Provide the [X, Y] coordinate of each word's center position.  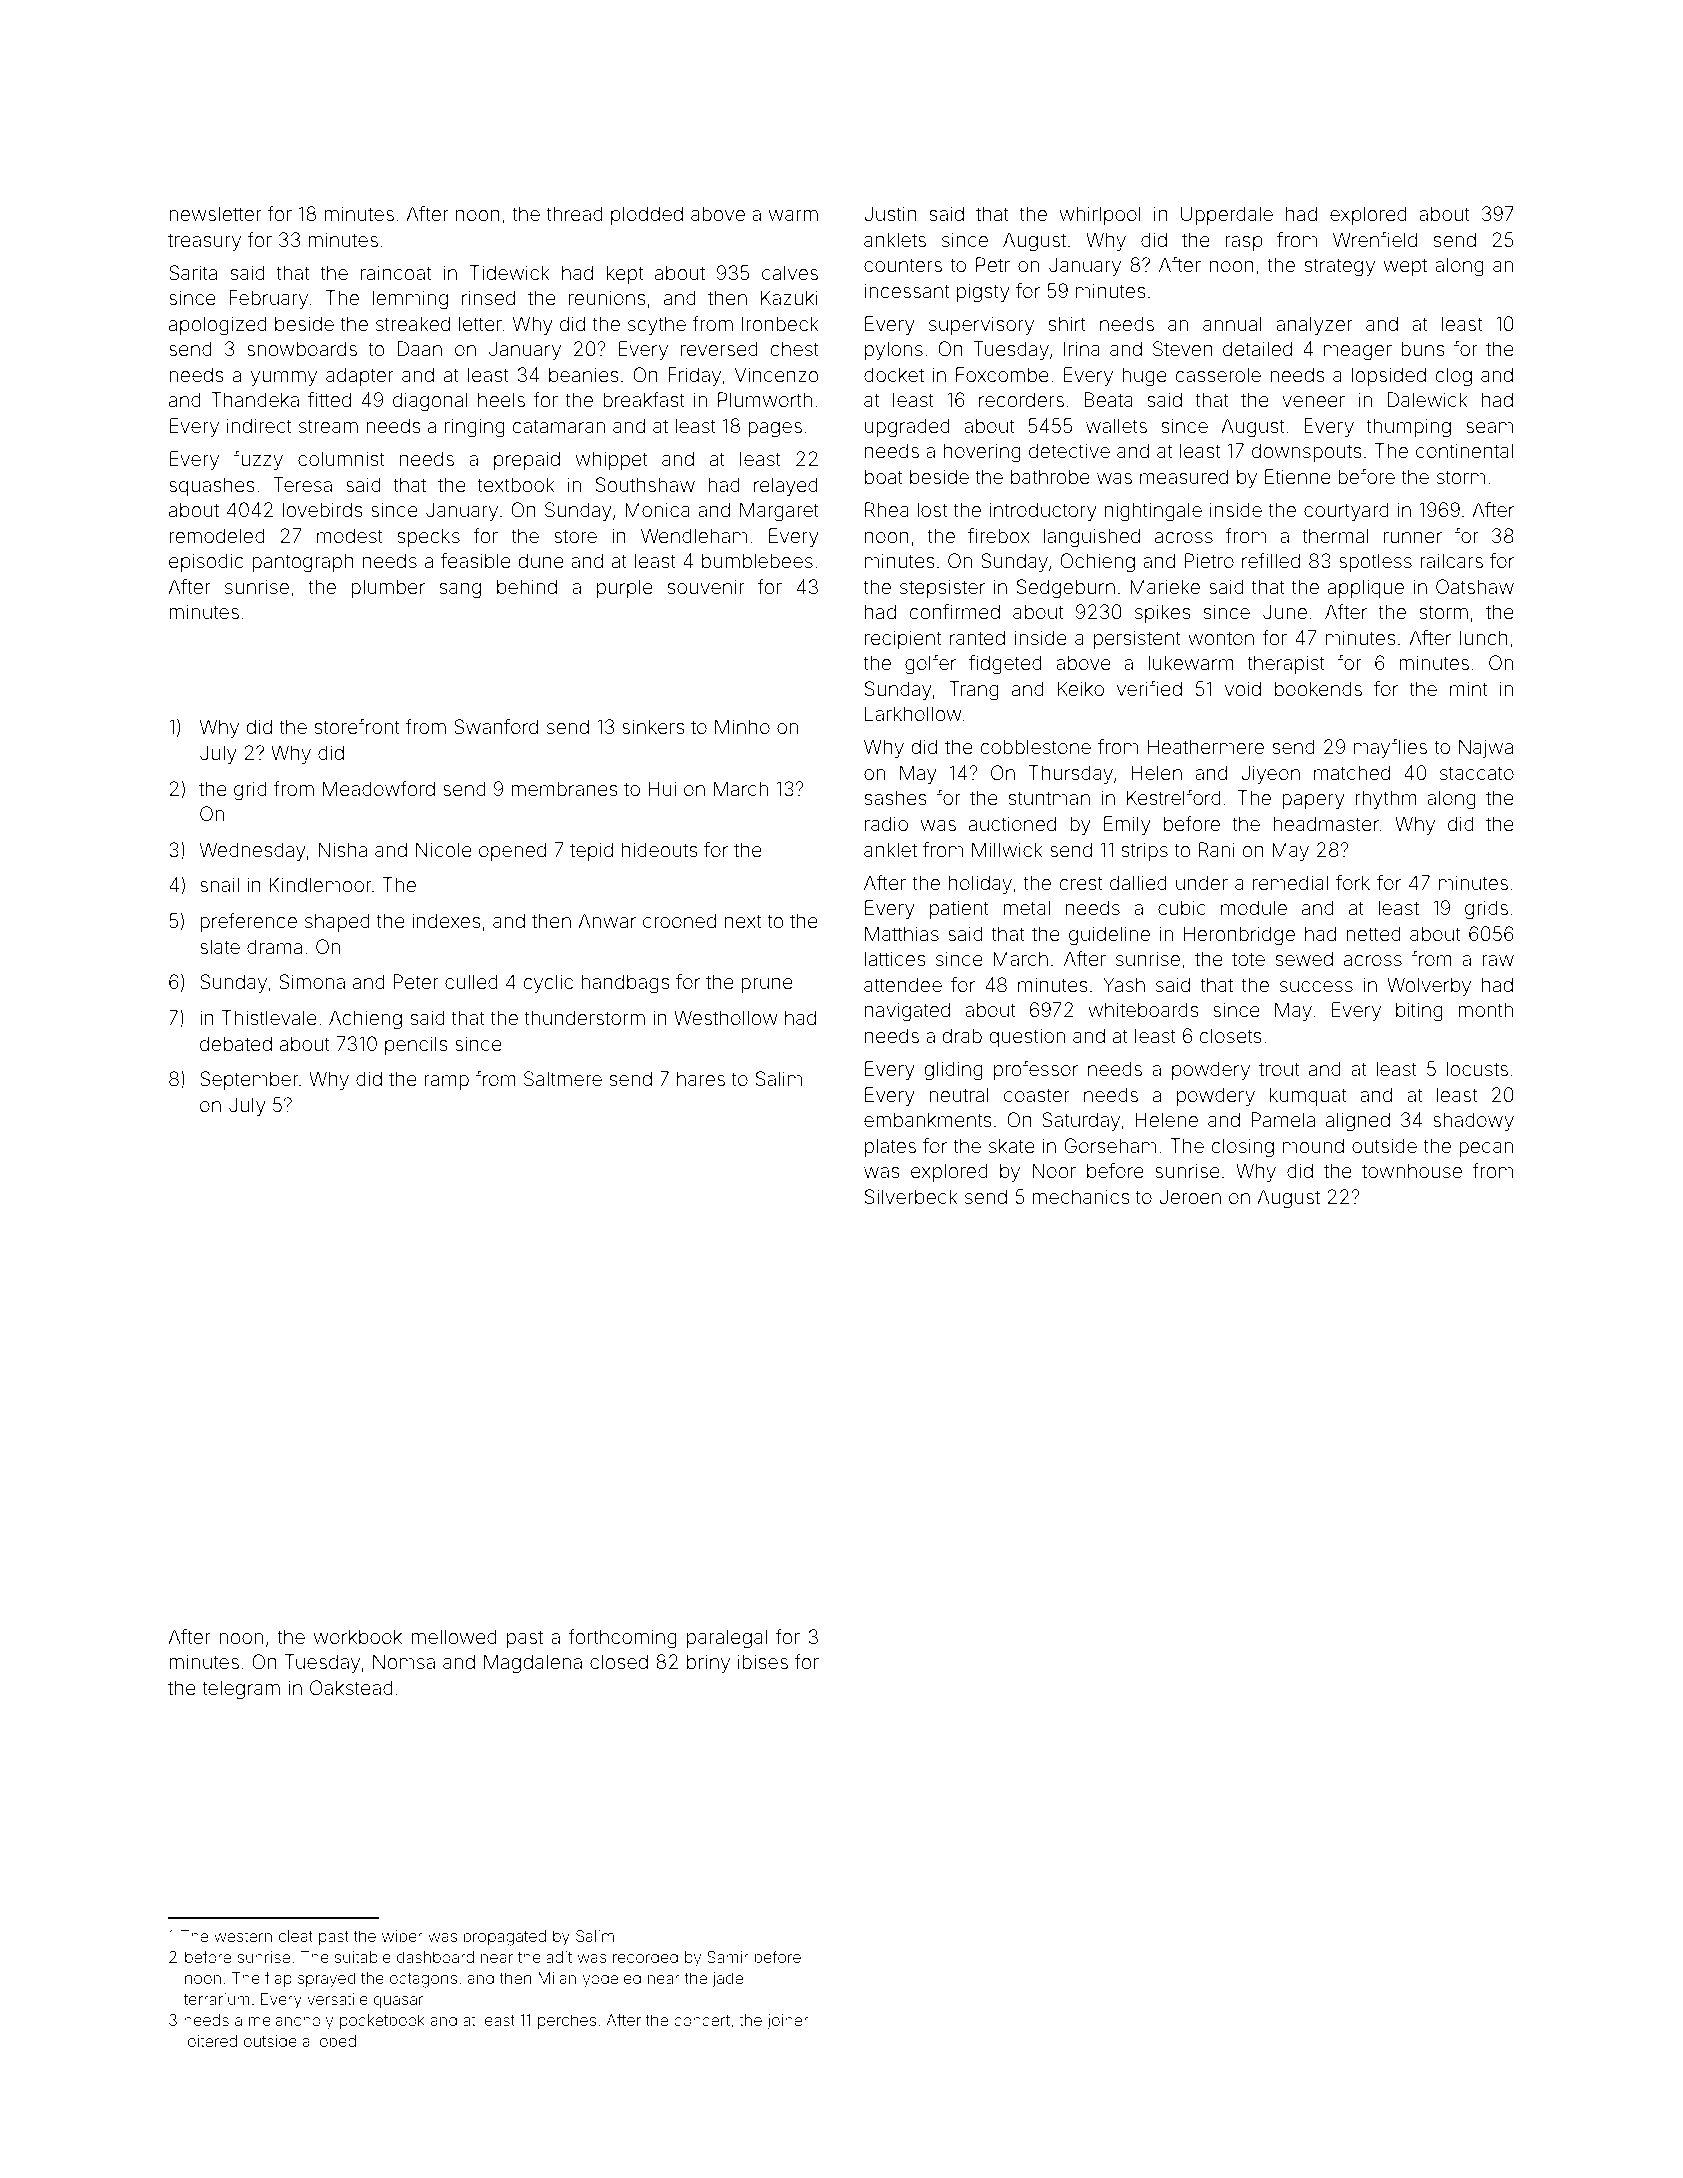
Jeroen [1190, 1196]
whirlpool [1100, 215]
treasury [204, 242]
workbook [358, 1636]
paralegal [727, 1639]
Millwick [1007, 849]
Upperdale [1227, 215]
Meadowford [379, 788]
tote [1248, 959]
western [243, 1936]
